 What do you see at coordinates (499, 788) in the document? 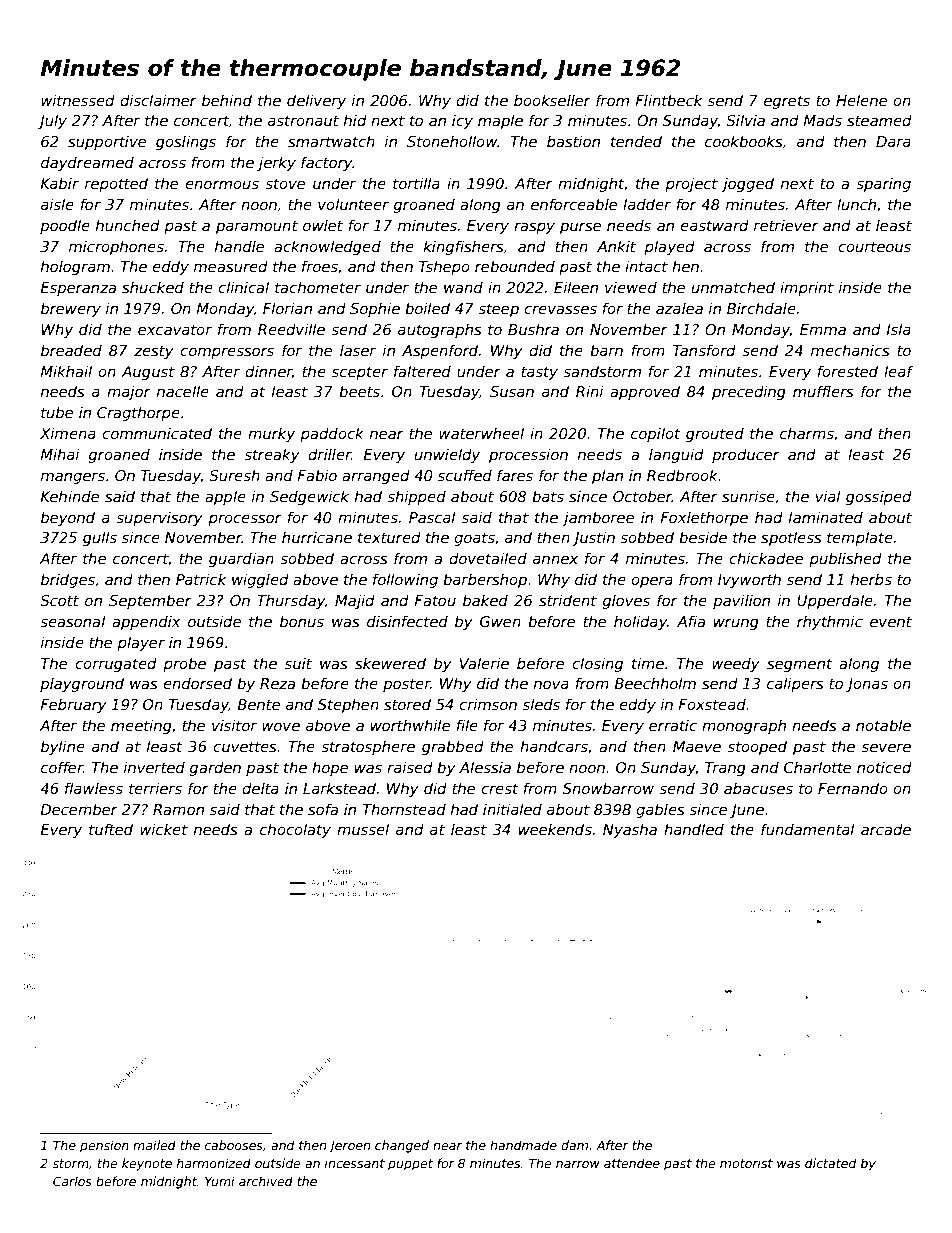
I see `crest` at bounding box center [499, 788].
